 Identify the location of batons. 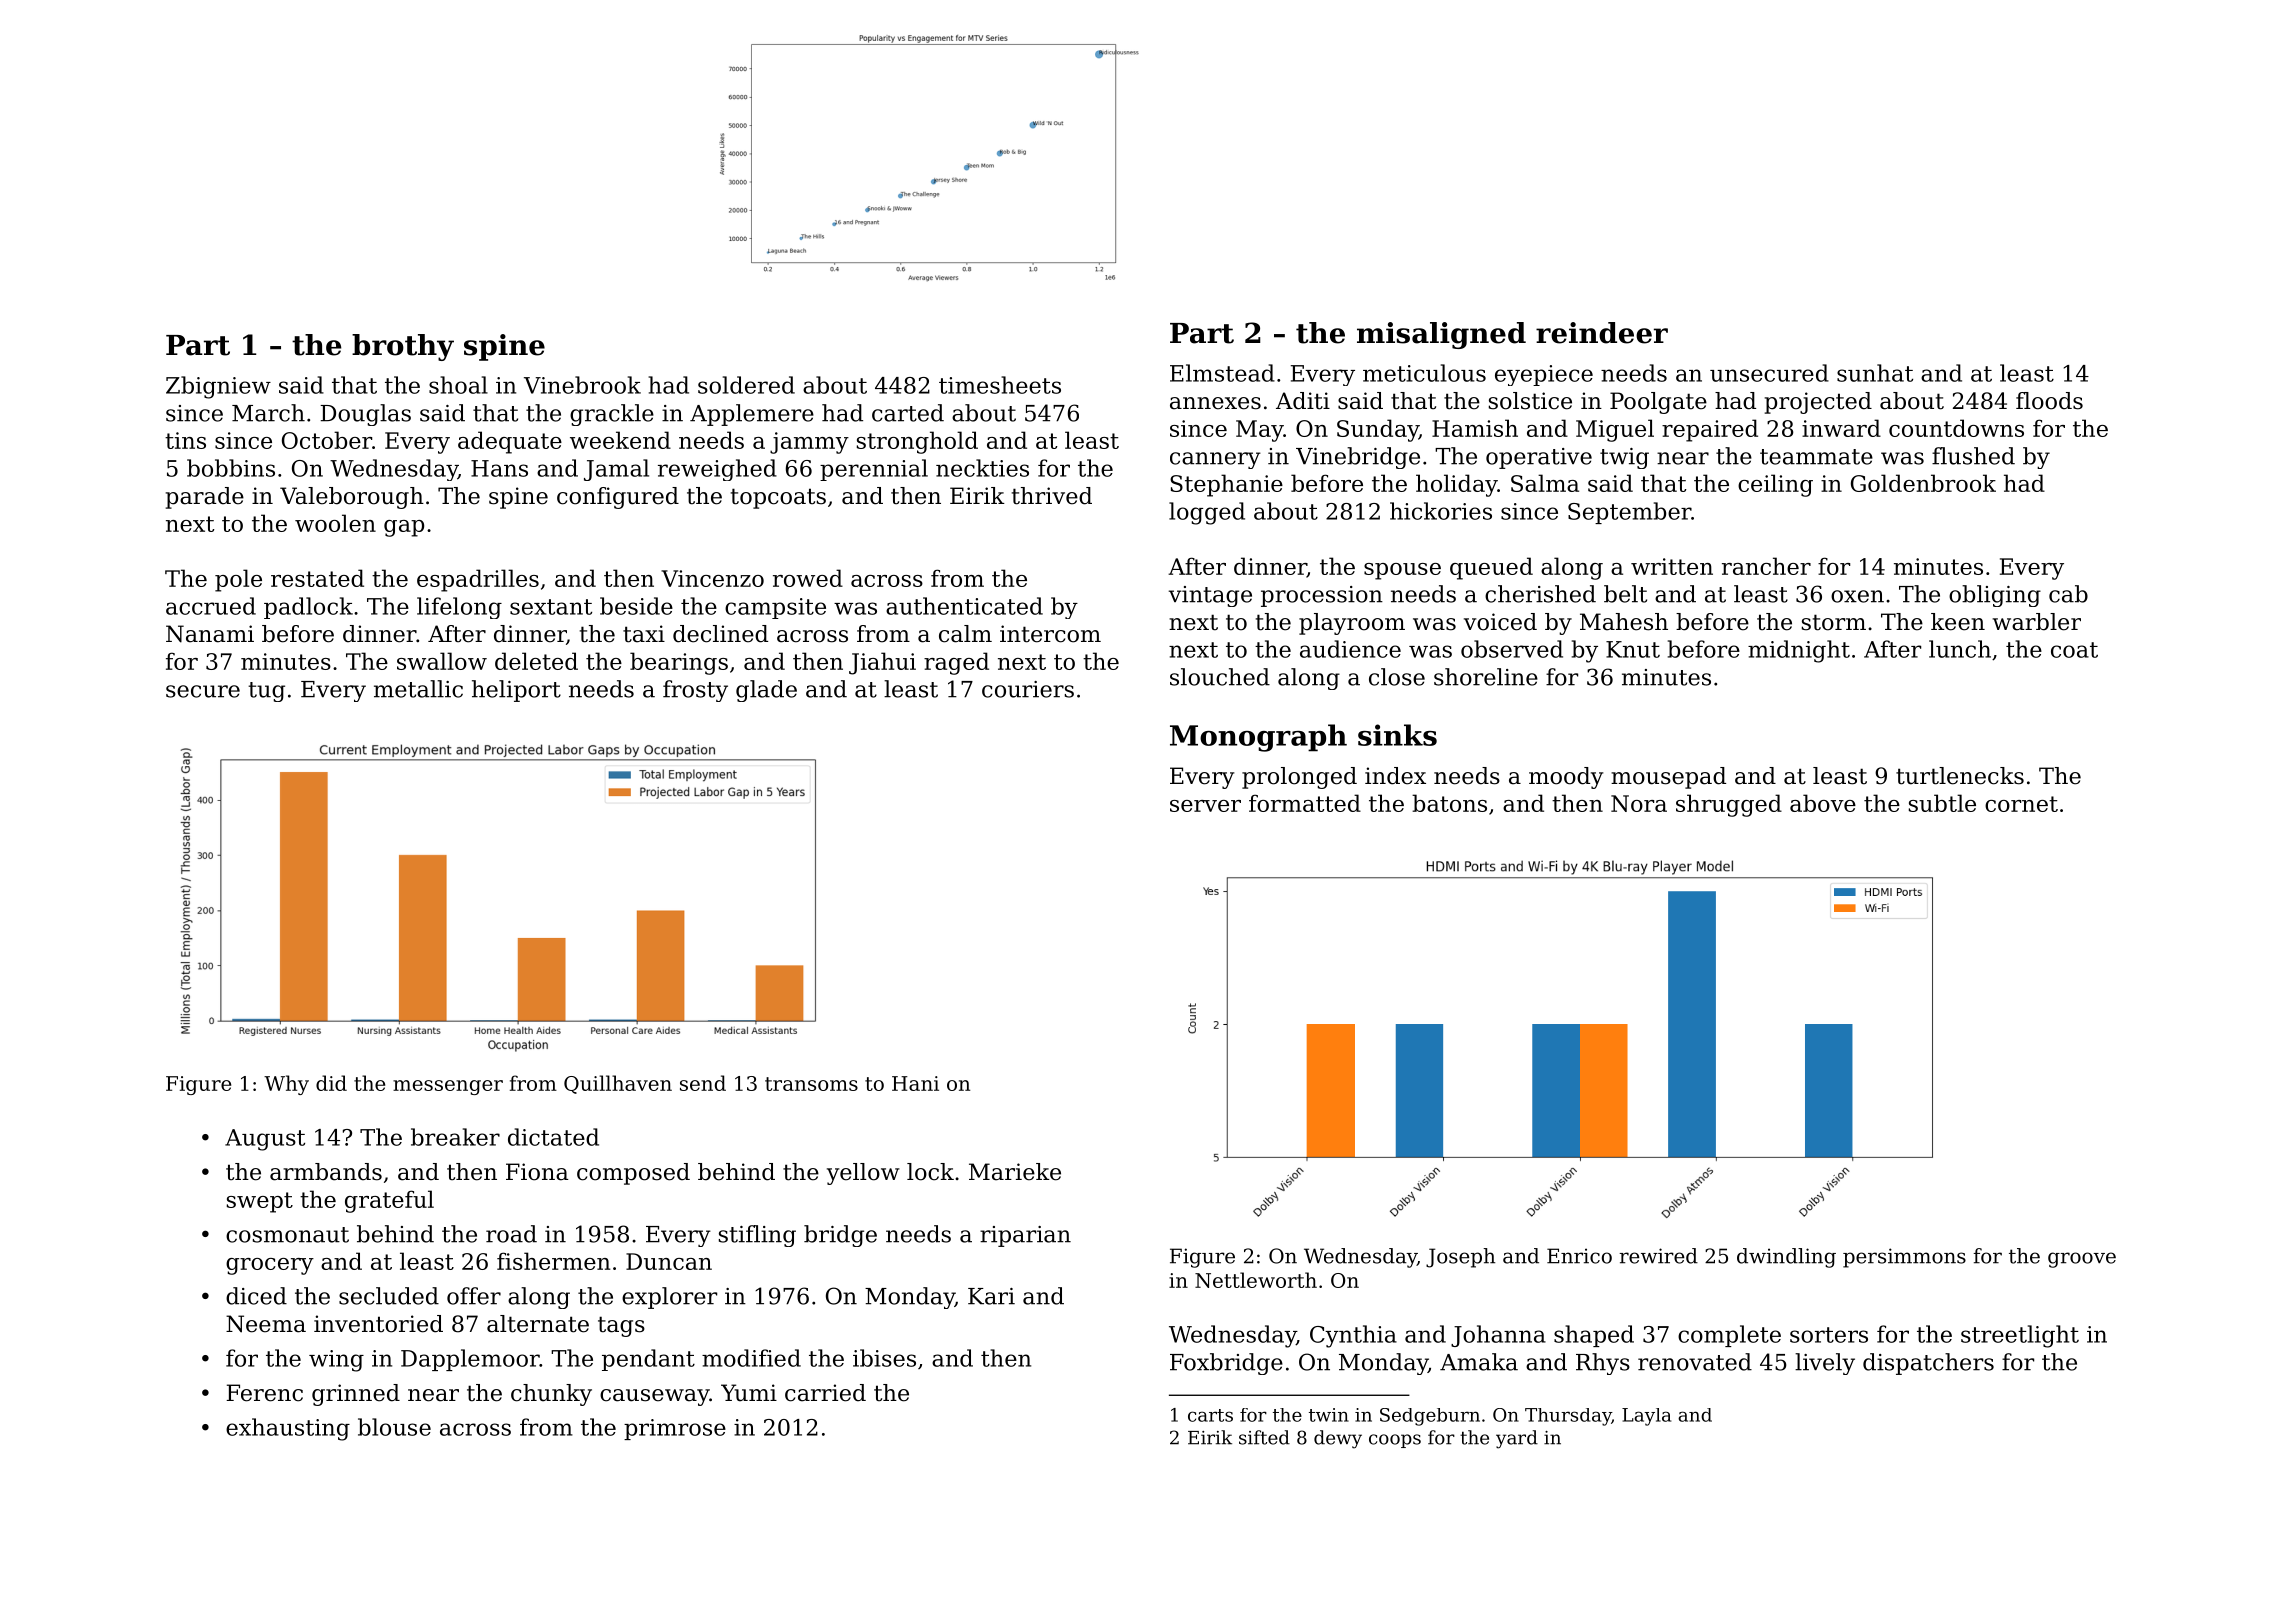
(1449, 803).
